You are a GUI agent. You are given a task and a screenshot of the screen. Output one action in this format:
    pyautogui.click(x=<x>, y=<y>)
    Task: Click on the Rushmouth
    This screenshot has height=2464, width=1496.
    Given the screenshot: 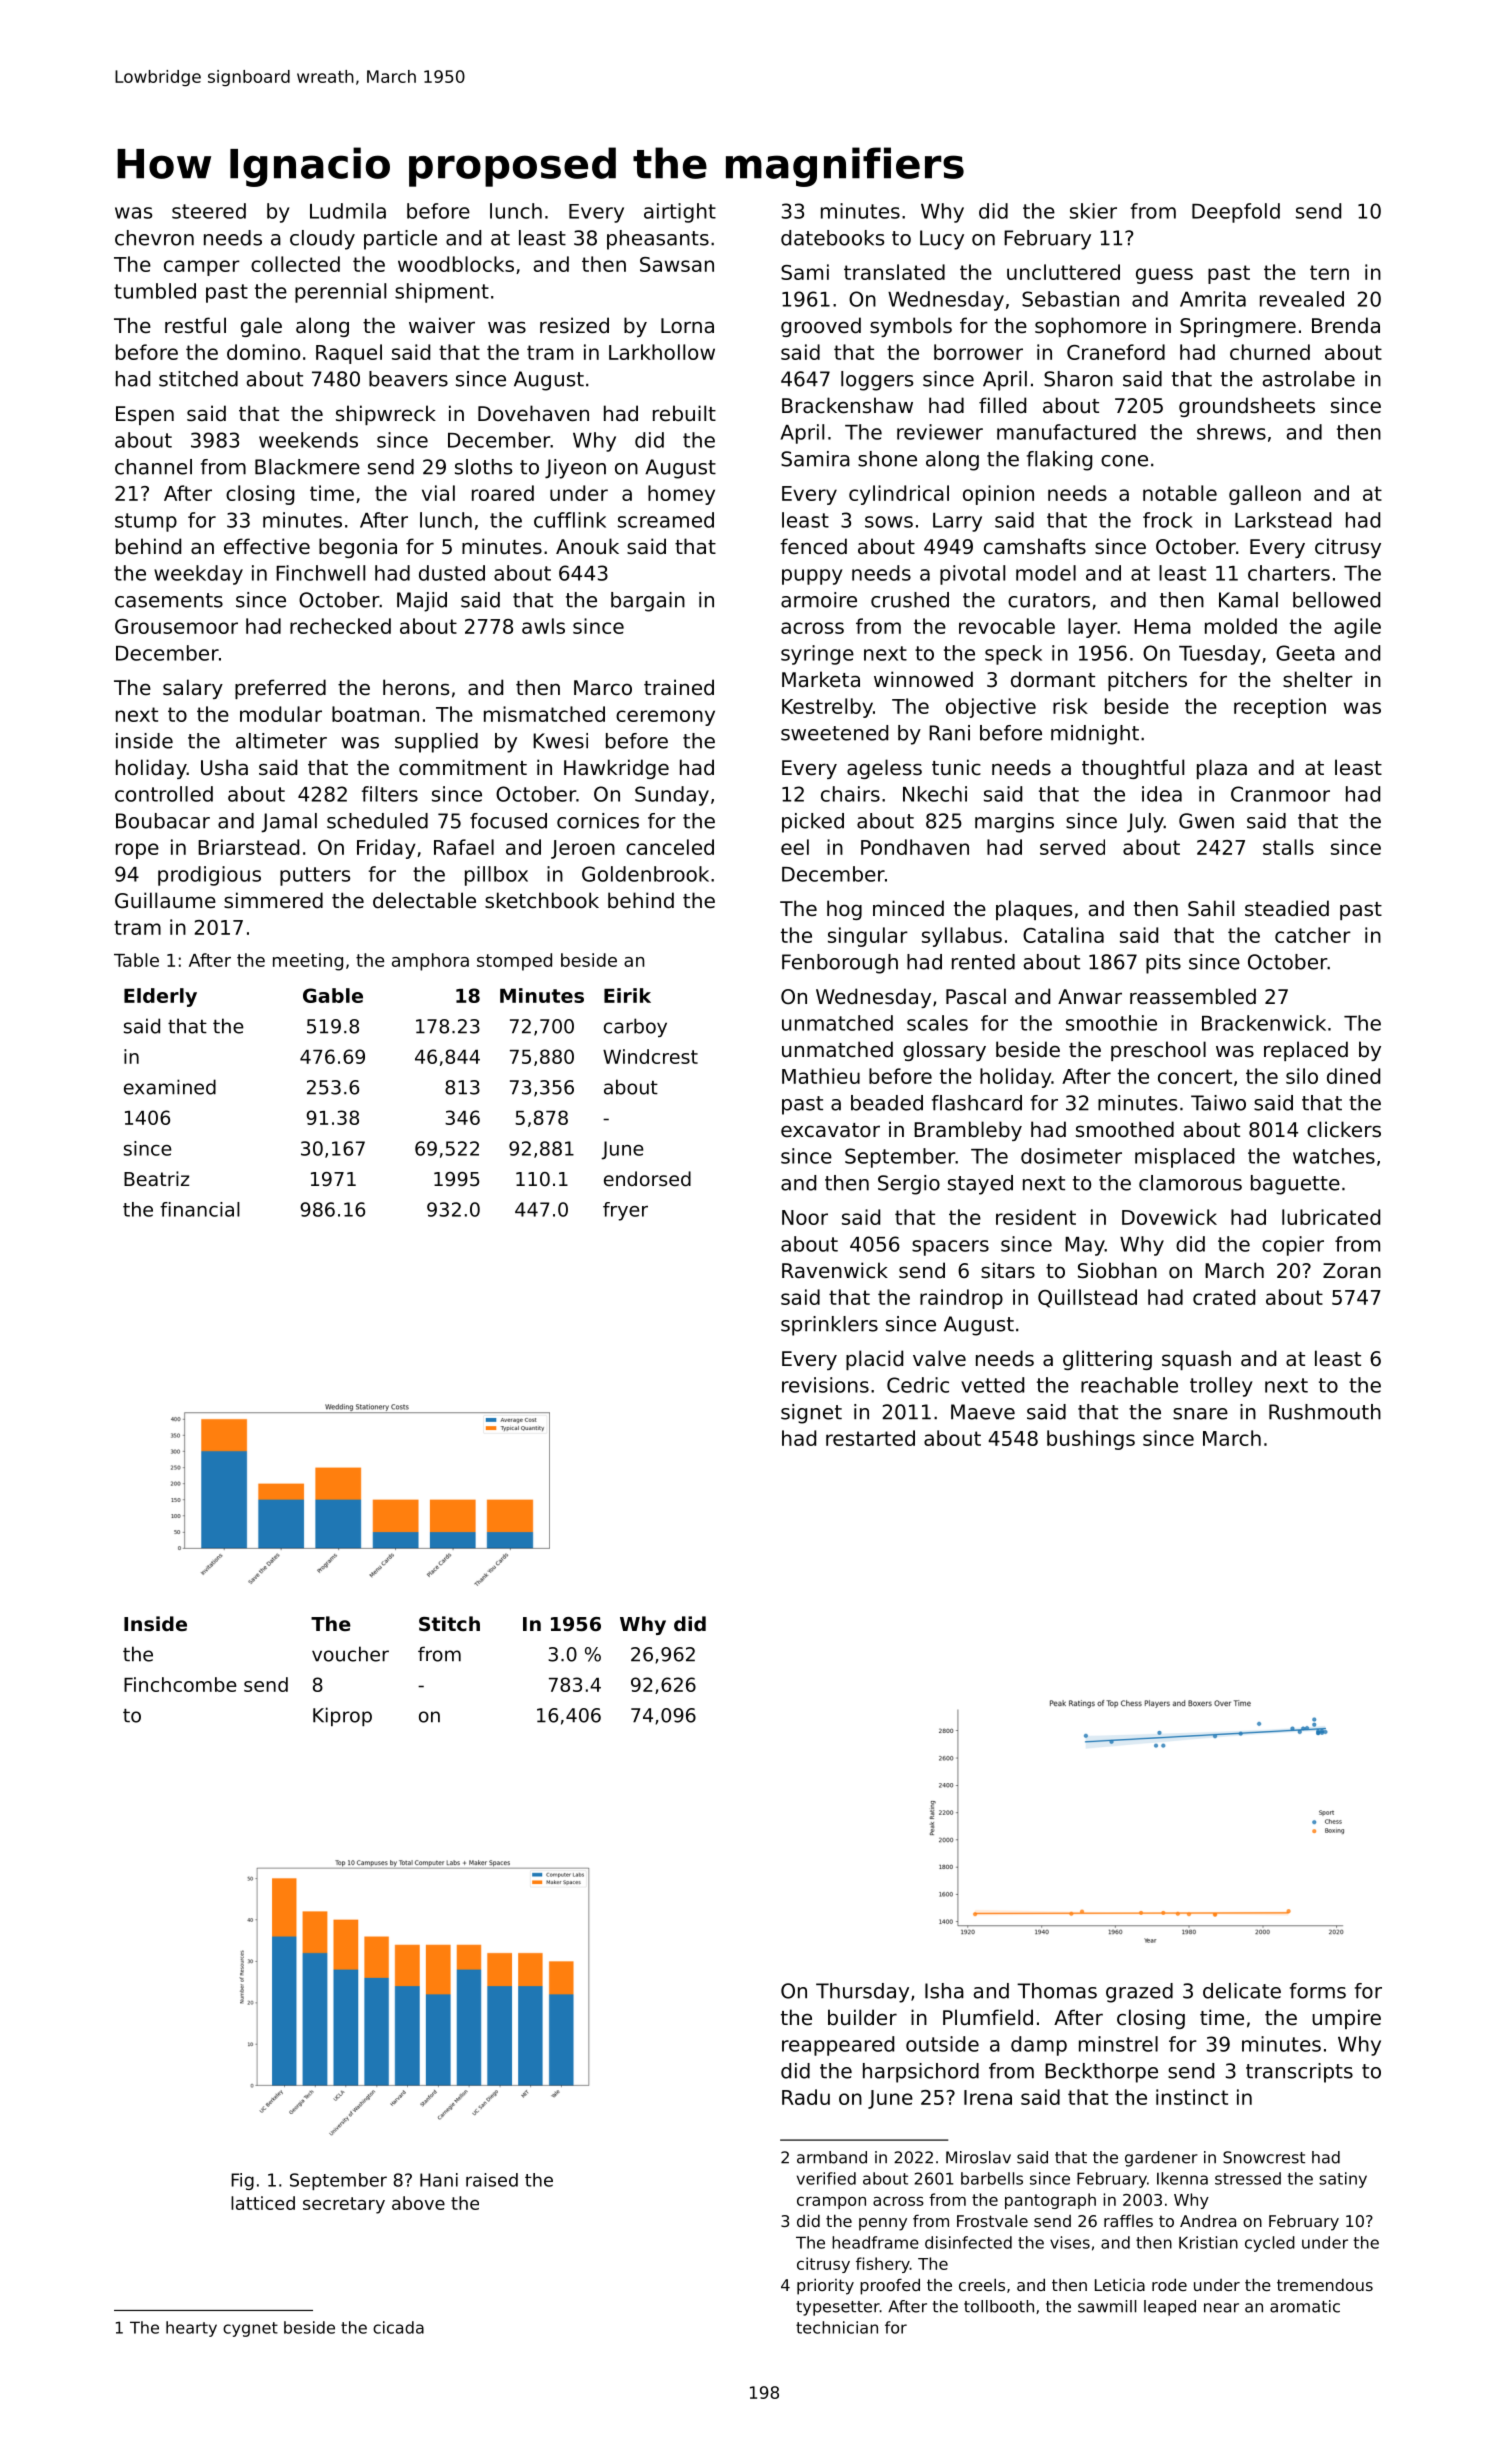 What is the action you would take?
    pyautogui.click(x=1325, y=1412)
